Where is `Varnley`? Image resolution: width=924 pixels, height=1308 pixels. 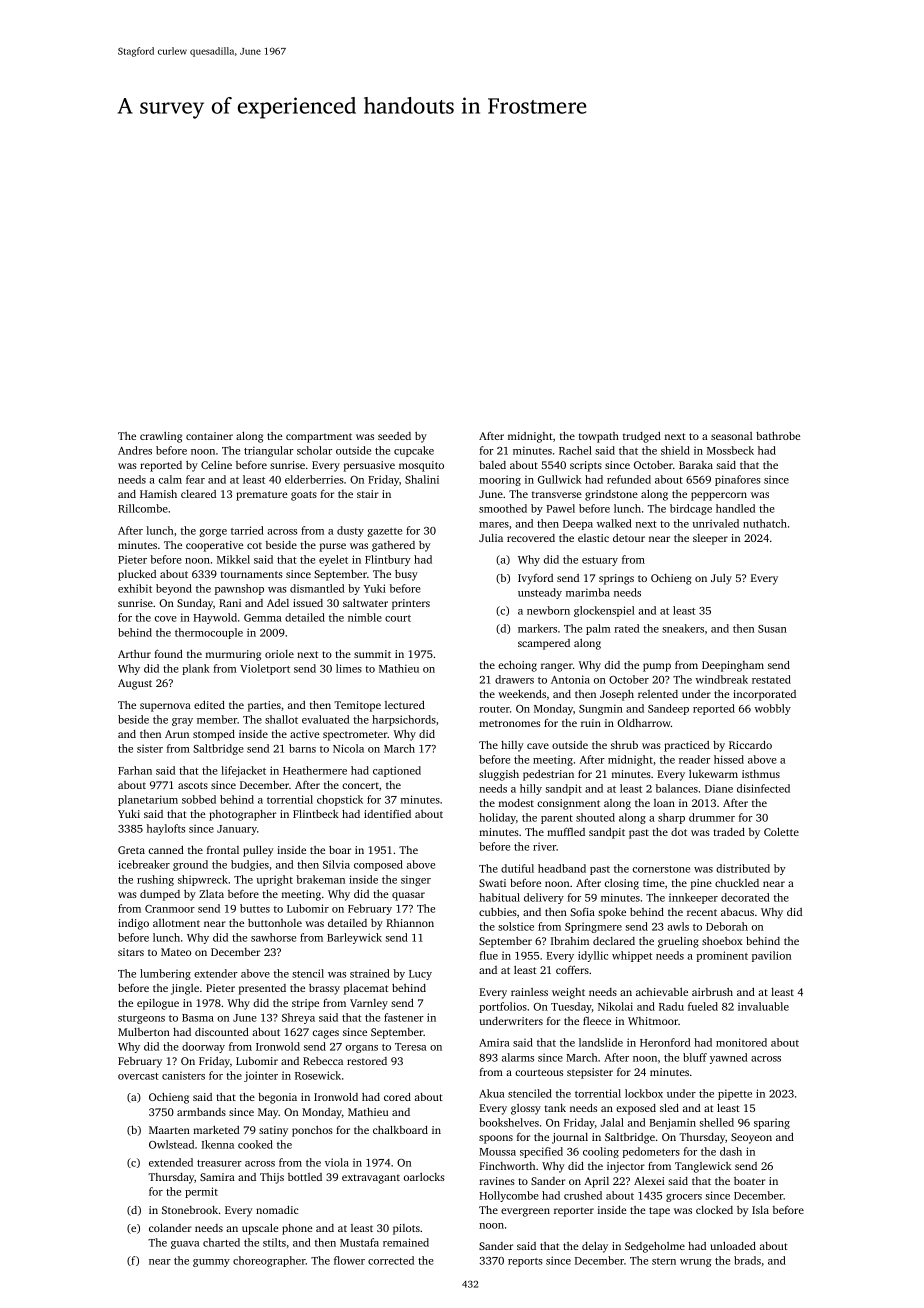 Varnley is located at coordinates (369, 1004).
